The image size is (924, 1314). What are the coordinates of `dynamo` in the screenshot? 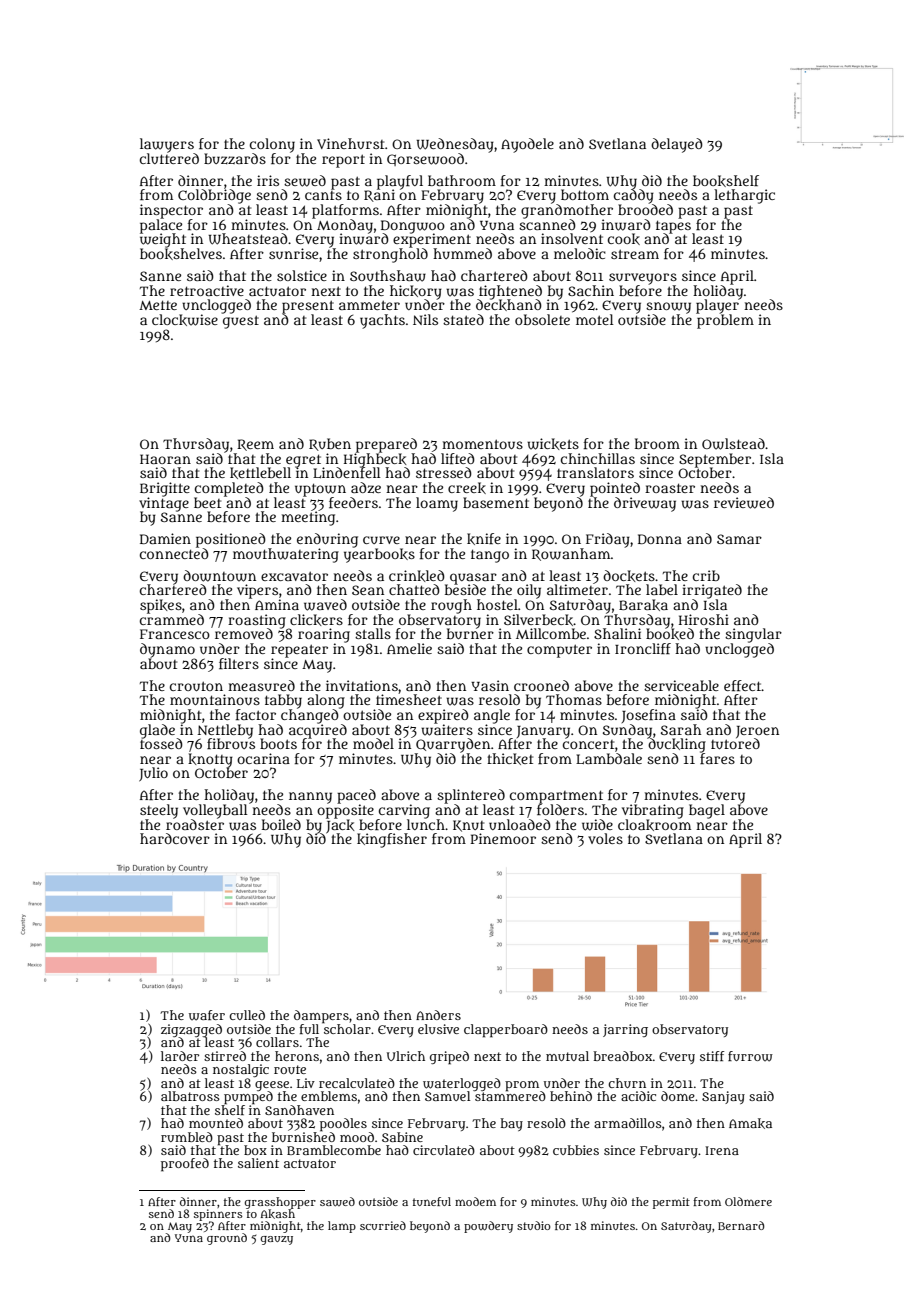 It's located at (167, 650).
